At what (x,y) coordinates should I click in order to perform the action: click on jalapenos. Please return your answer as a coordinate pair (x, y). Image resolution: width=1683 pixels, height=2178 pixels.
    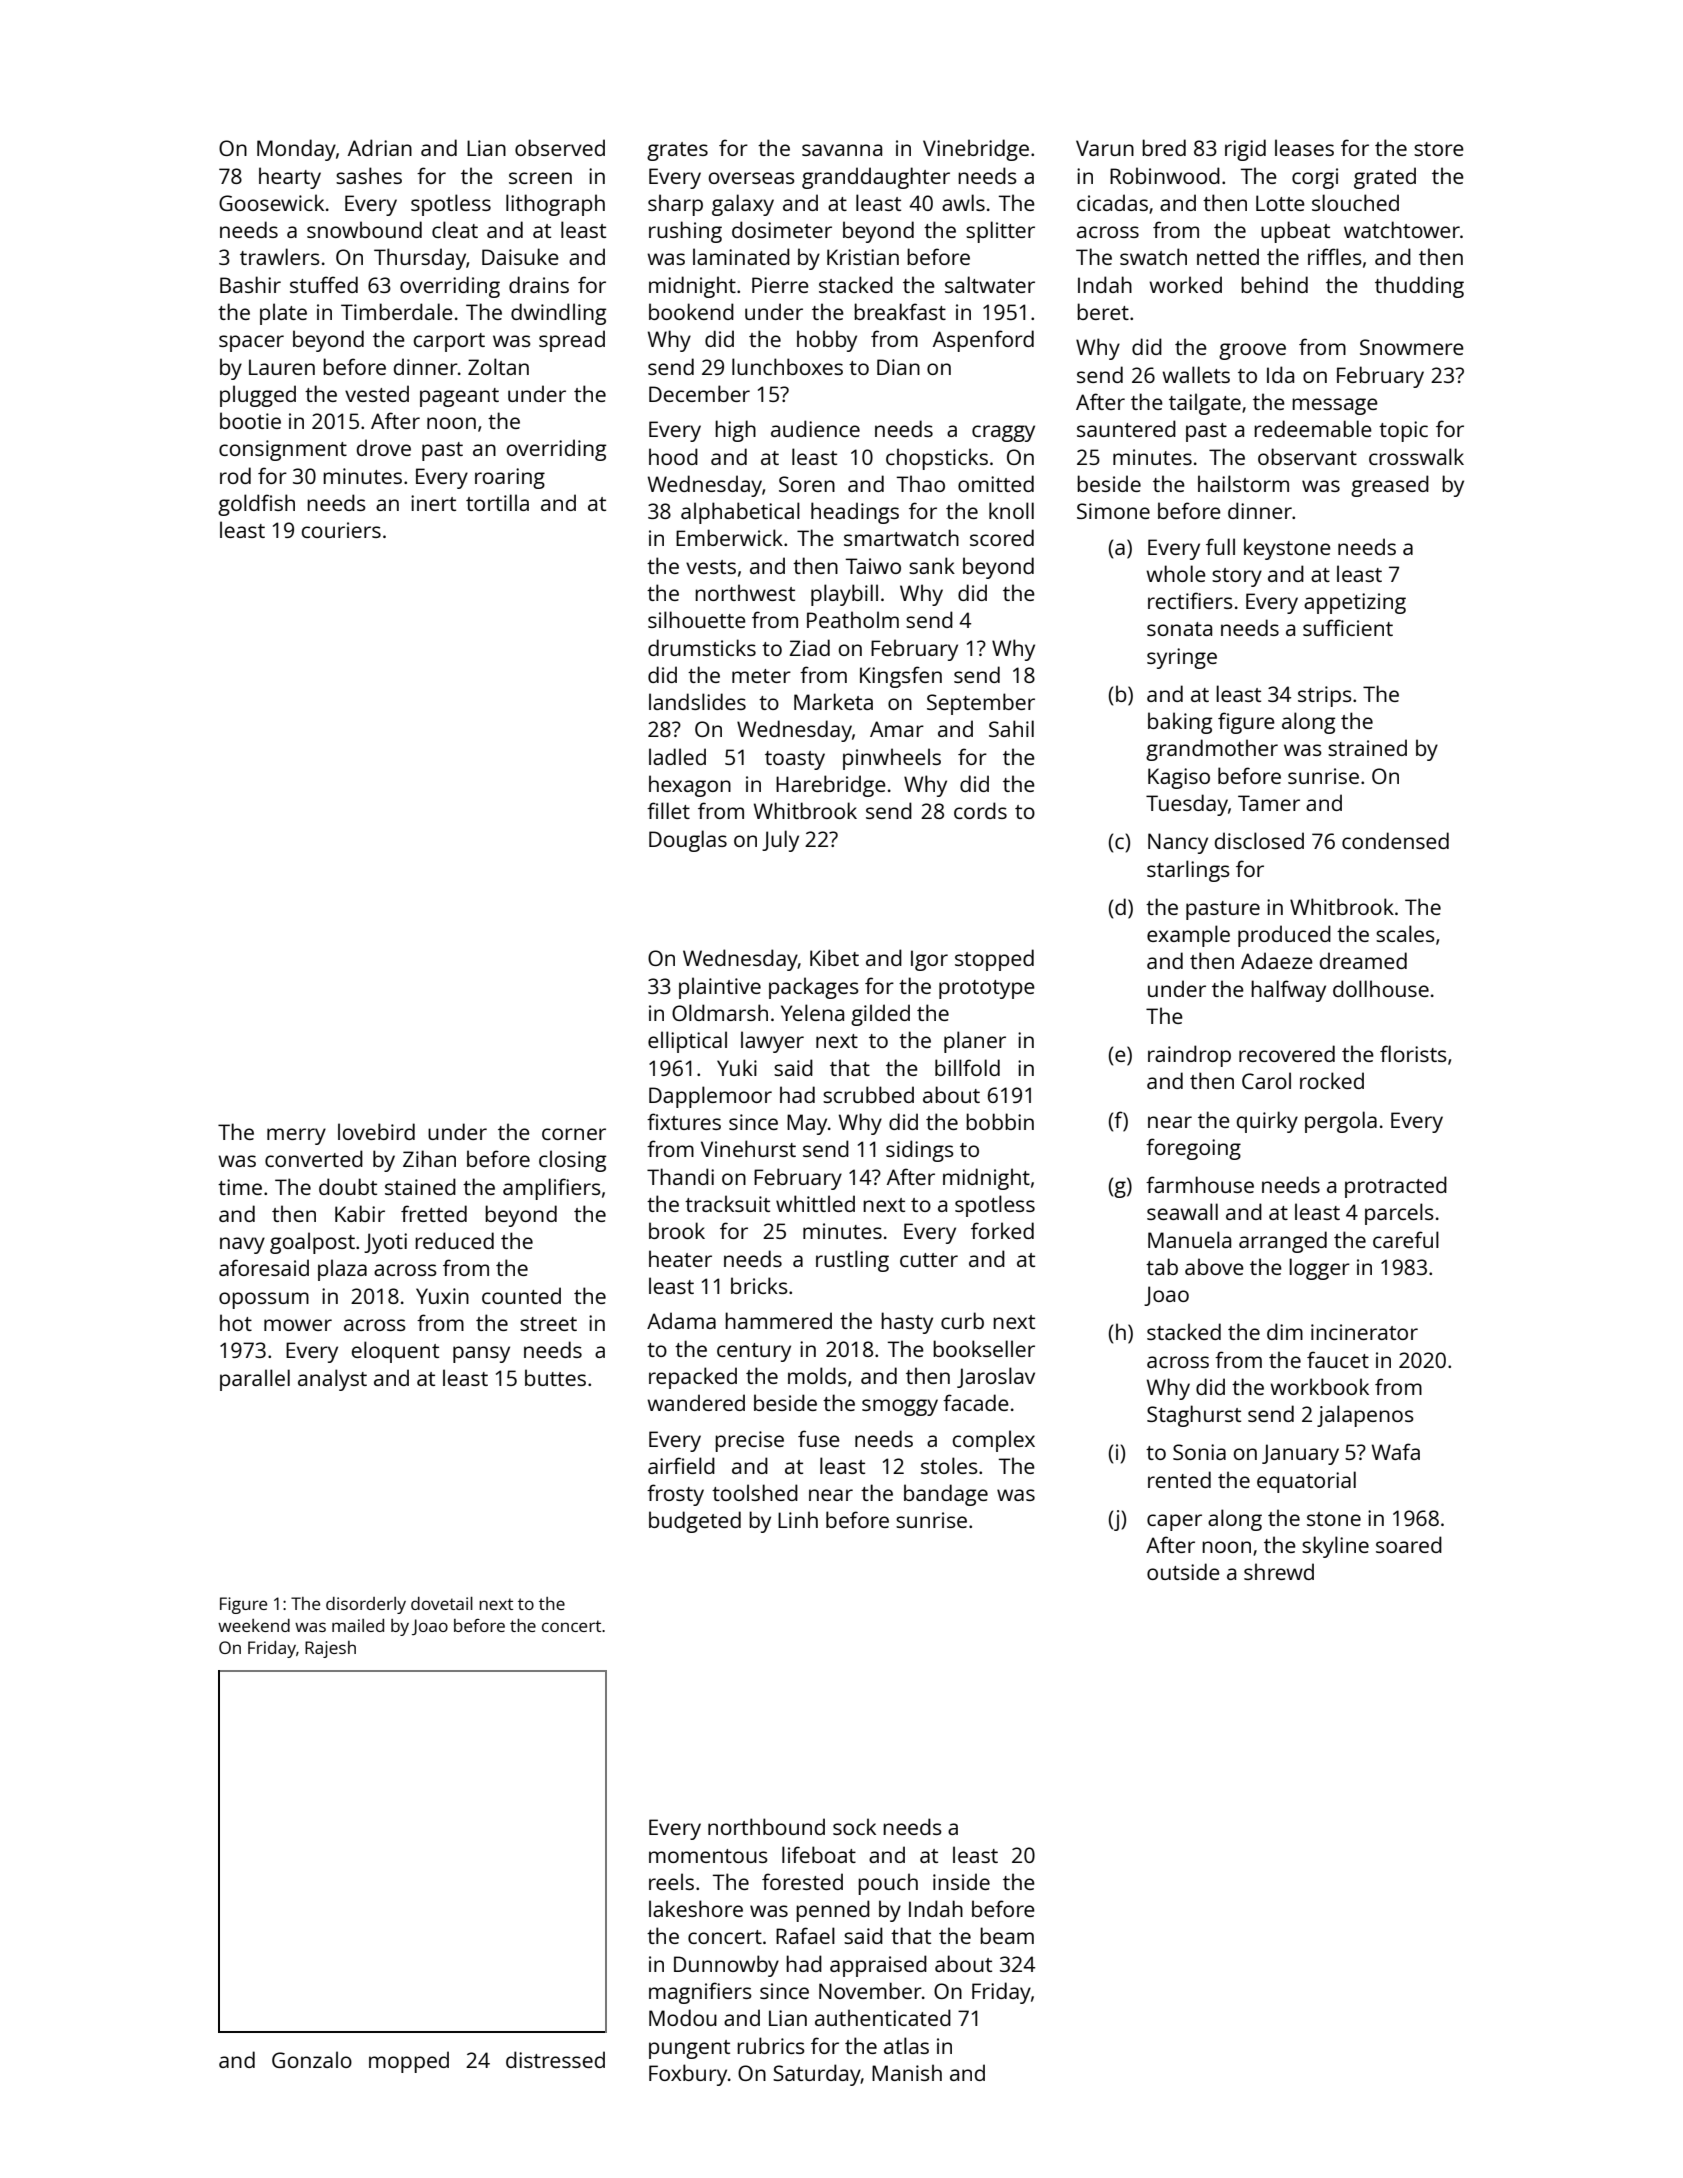
    Looking at the image, I should click on (1365, 1416).
